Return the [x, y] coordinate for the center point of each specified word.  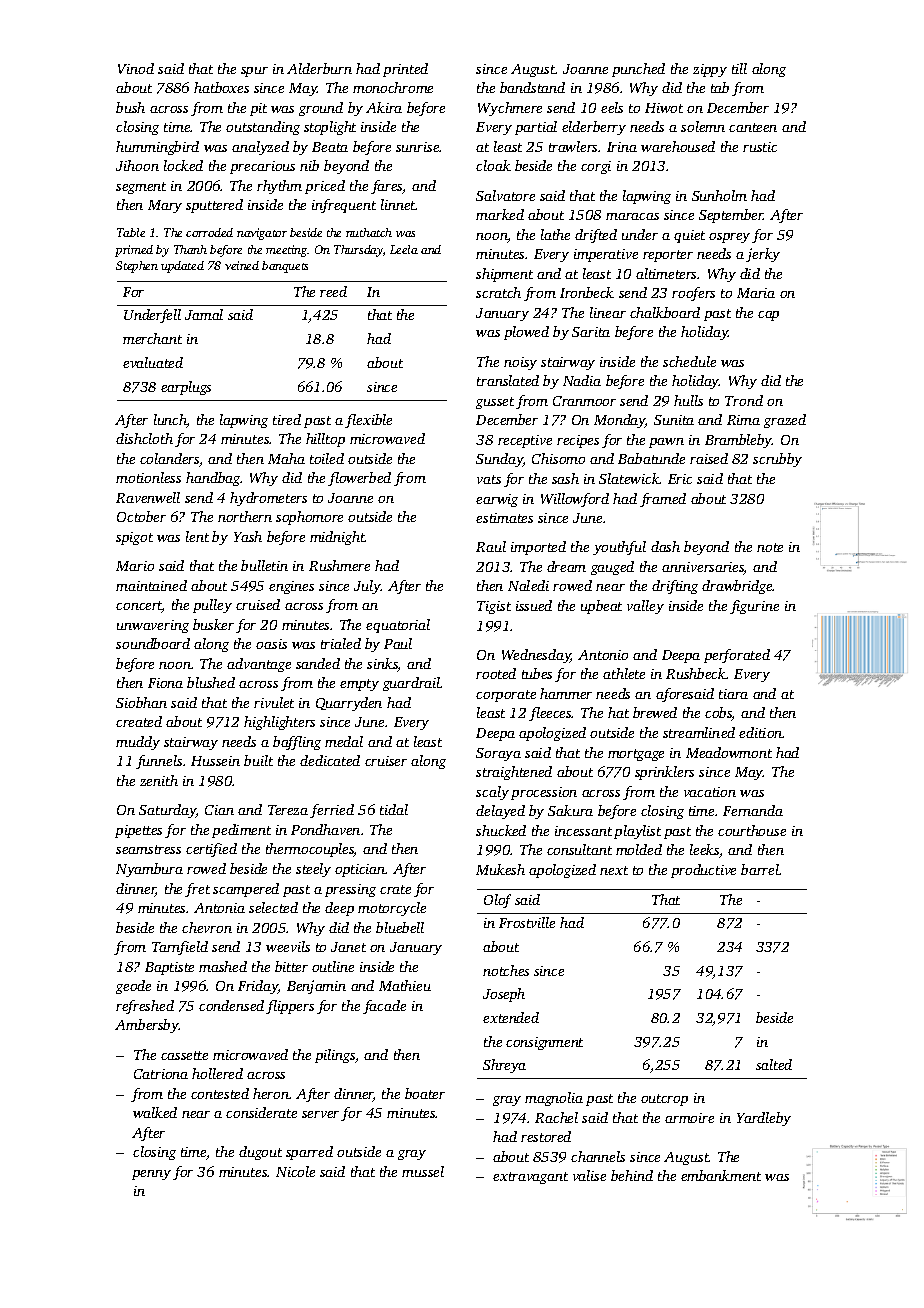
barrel [760, 869]
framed [663, 500]
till [739, 68]
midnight [337, 538]
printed [405, 70]
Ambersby [147, 1026]
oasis [271, 644]
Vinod [136, 68]
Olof [497, 901]
